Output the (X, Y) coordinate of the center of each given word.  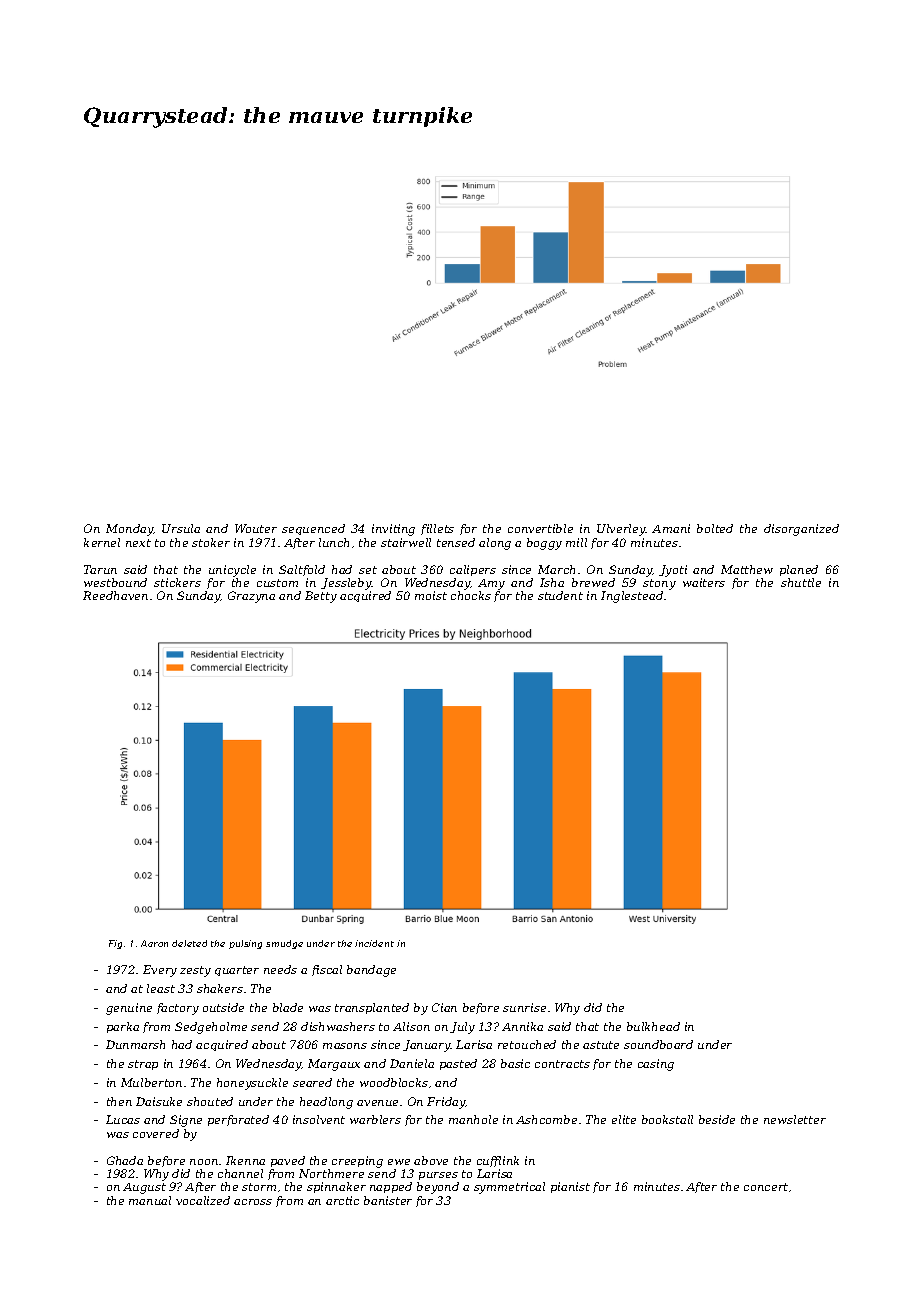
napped (391, 1187)
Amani (671, 528)
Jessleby (346, 584)
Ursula (181, 528)
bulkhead (653, 1026)
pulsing (245, 944)
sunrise (524, 1007)
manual (150, 1200)
